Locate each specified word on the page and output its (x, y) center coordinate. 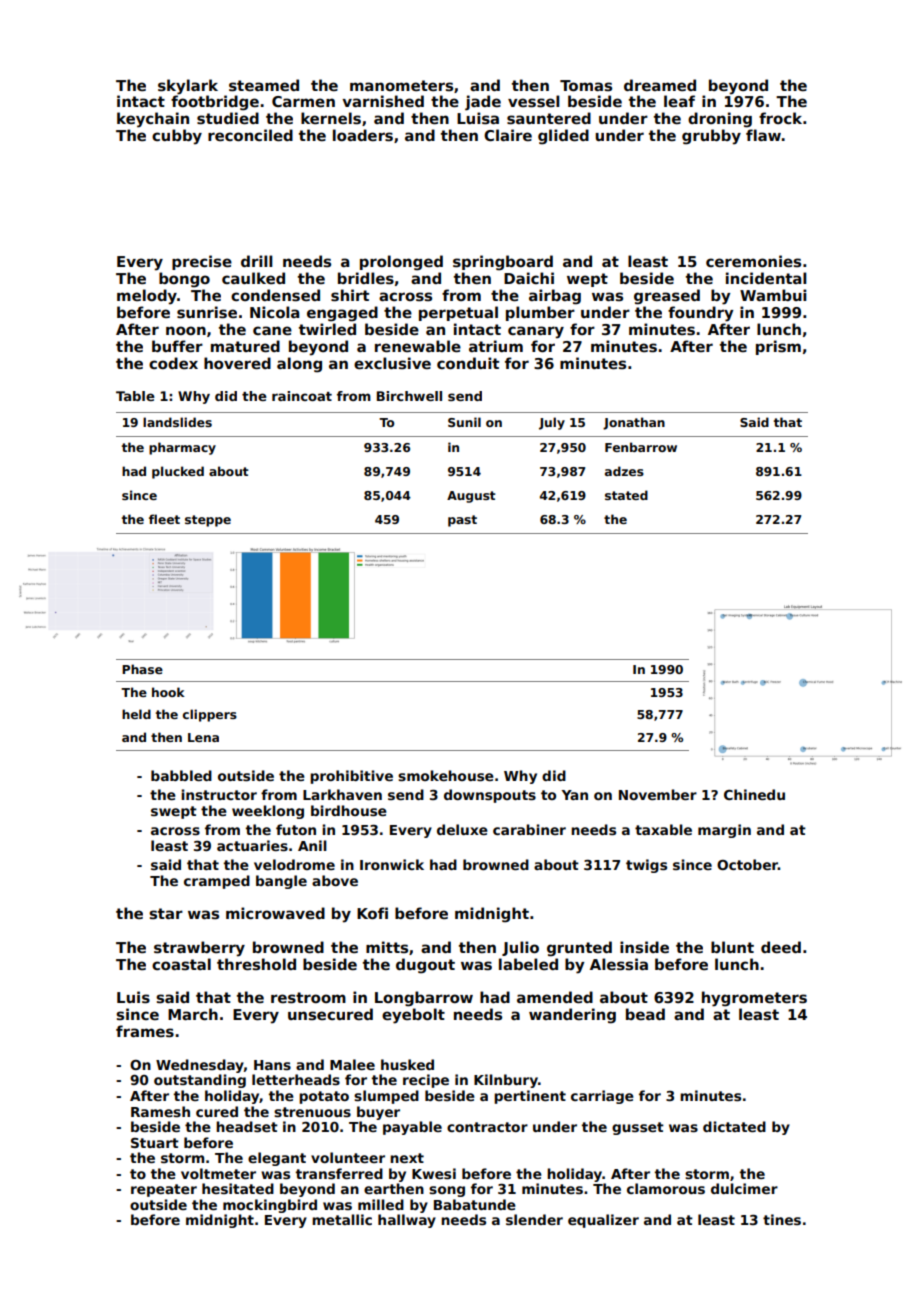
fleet (164, 519)
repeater (164, 1190)
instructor (219, 794)
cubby (177, 137)
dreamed (660, 85)
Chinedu (754, 794)
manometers (401, 85)
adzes (624, 471)
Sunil (464, 422)
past (462, 521)
